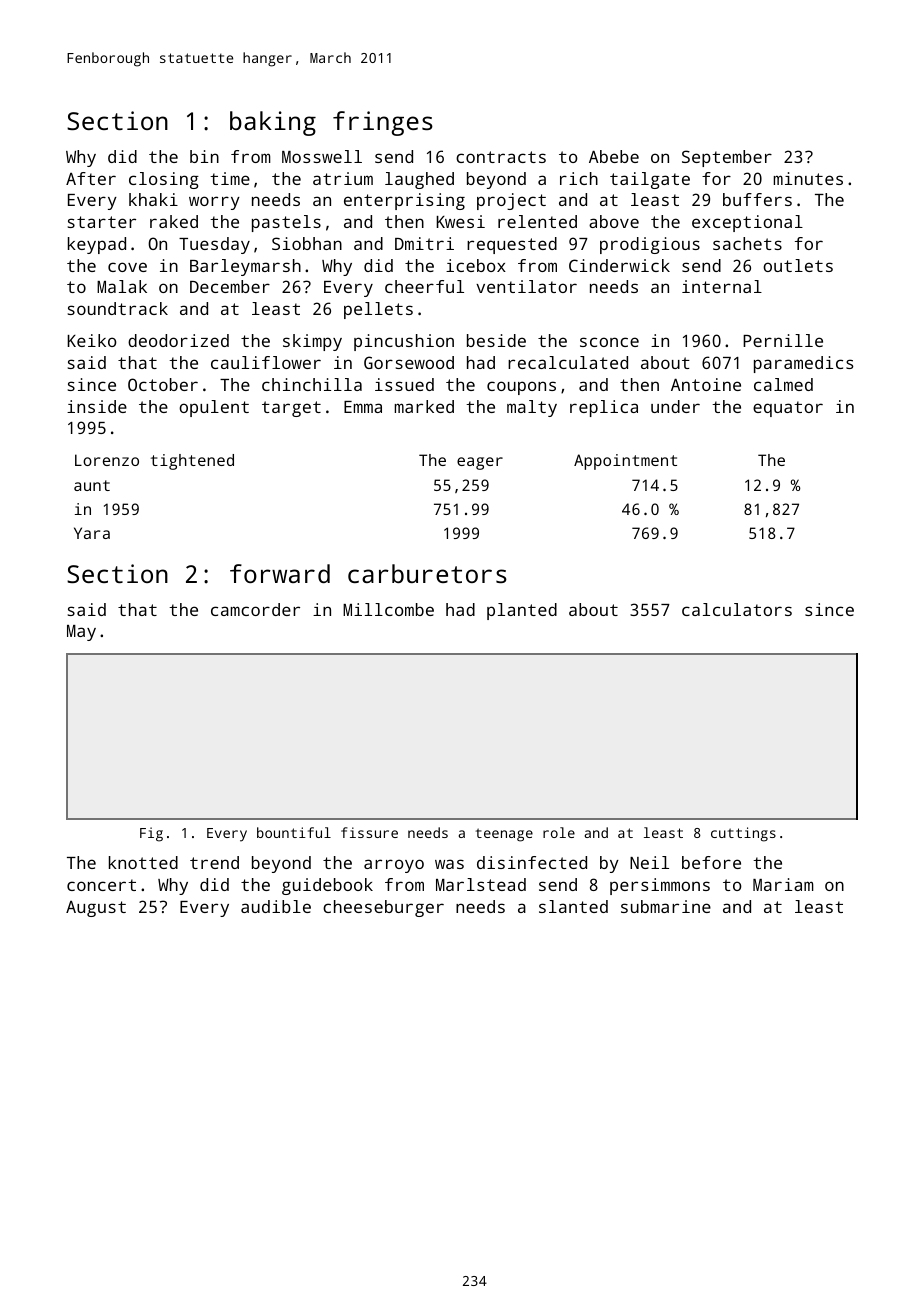  Describe the element at coordinates (783, 384) in the document. I see `calmed` at that location.
